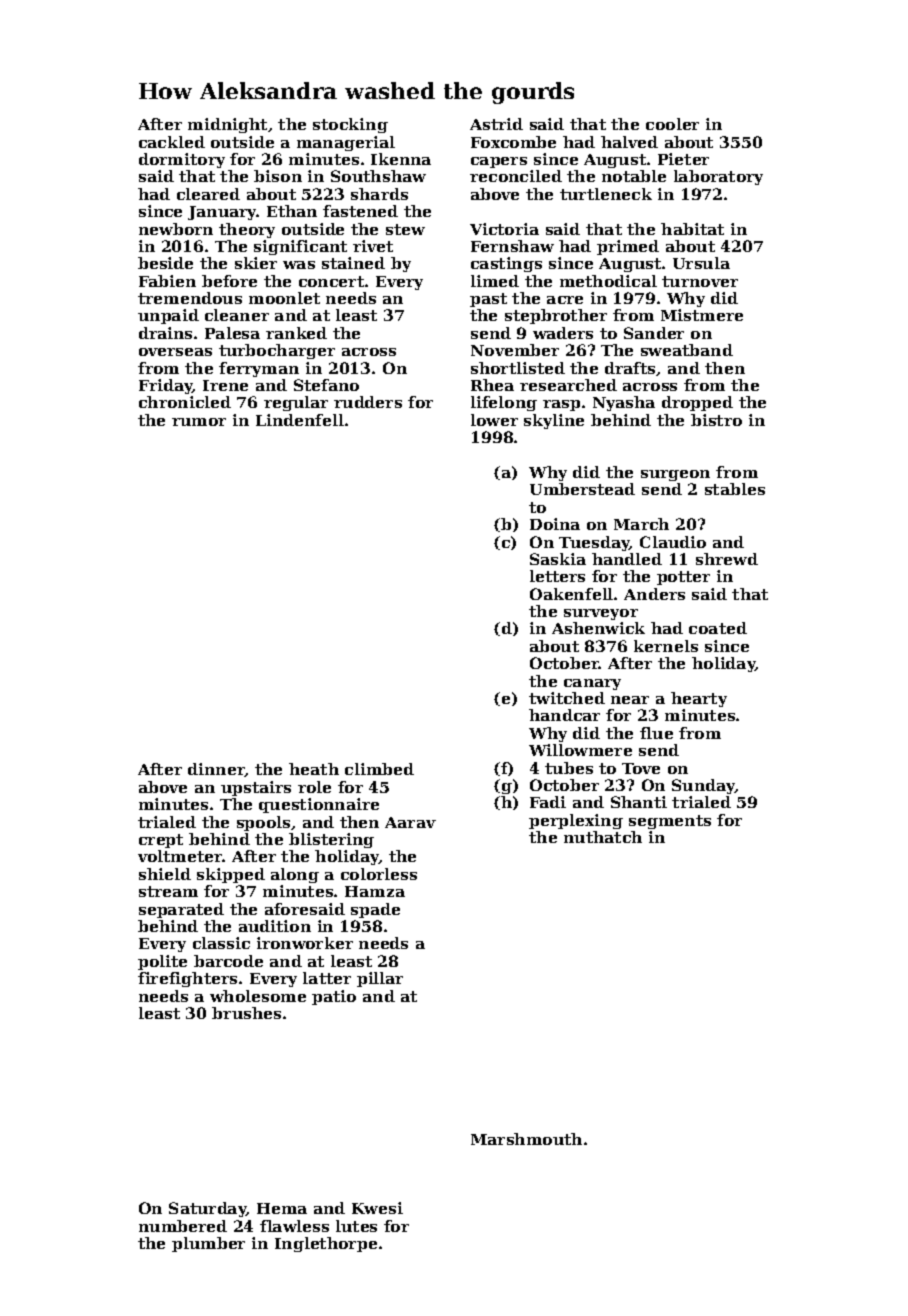  I want to click on plumber, so click(208, 1244).
